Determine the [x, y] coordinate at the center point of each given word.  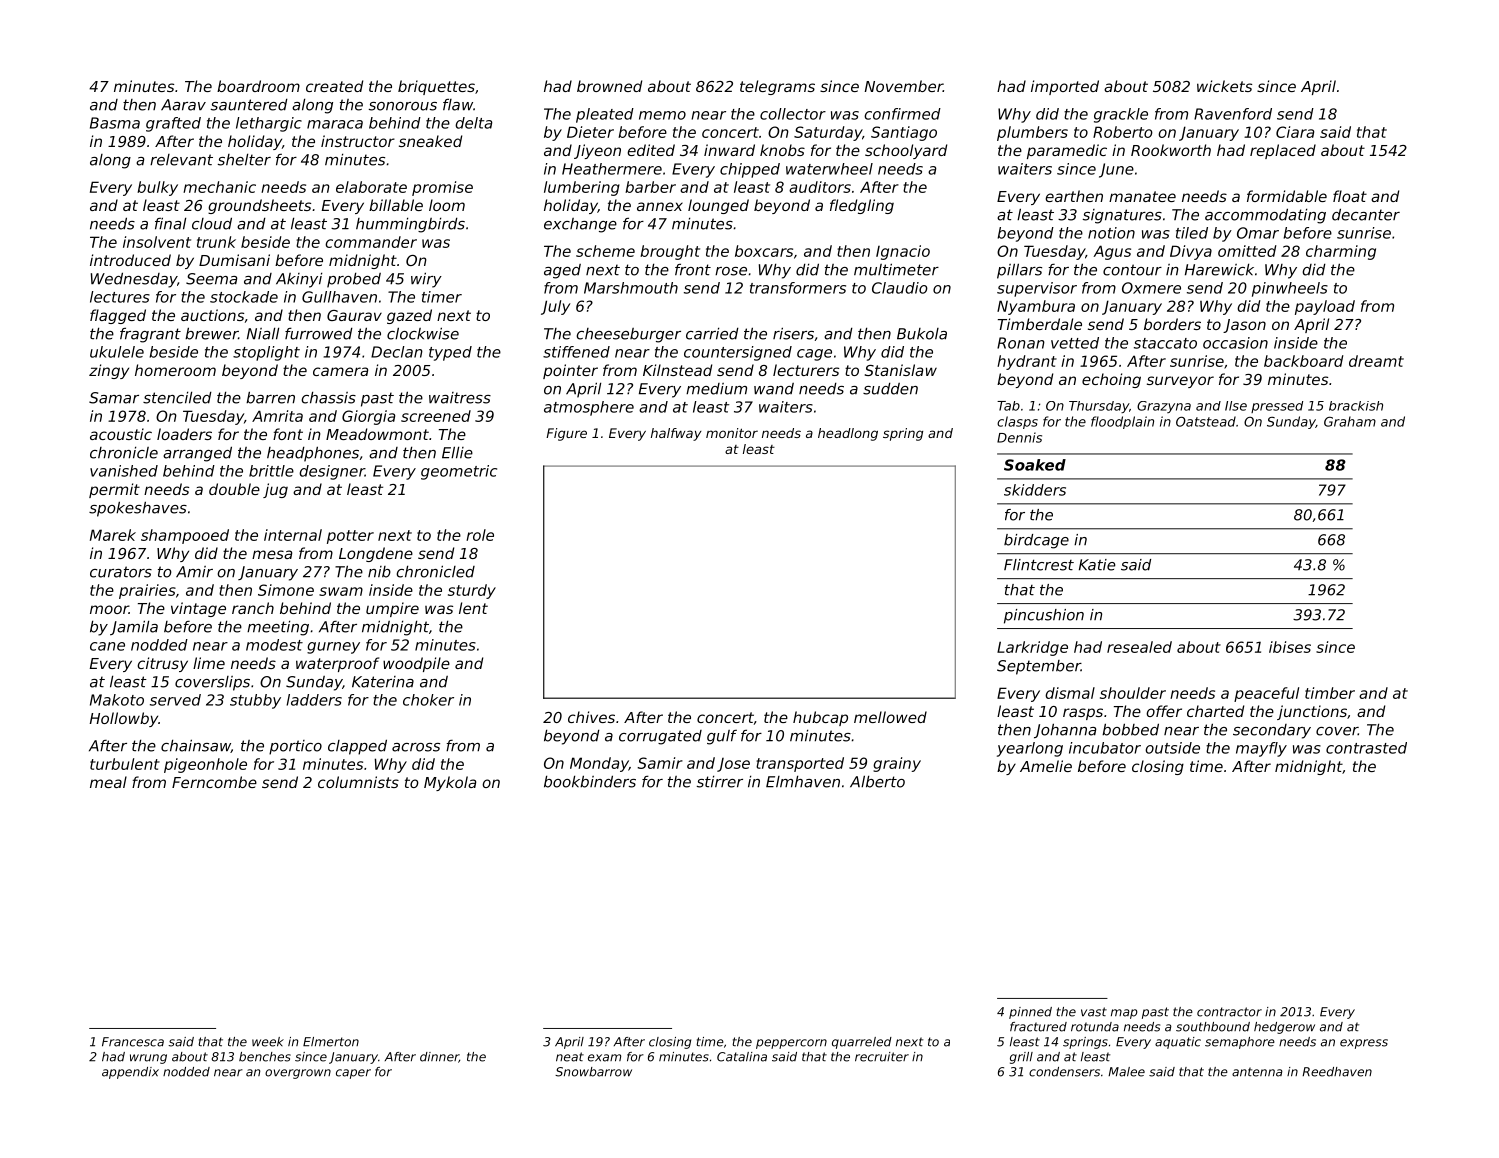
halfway [676, 434]
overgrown [298, 1074]
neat [570, 1057]
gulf [722, 737]
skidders [1035, 490]
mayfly [1261, 749]
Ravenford [1233, 114]
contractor [1229, 1012]
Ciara [1295, 132]
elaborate [371, 187]
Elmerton [331, 1042]
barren [270, 397]
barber [650, 187]
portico [295, 747]
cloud [212, 223]
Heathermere [612, 169]
